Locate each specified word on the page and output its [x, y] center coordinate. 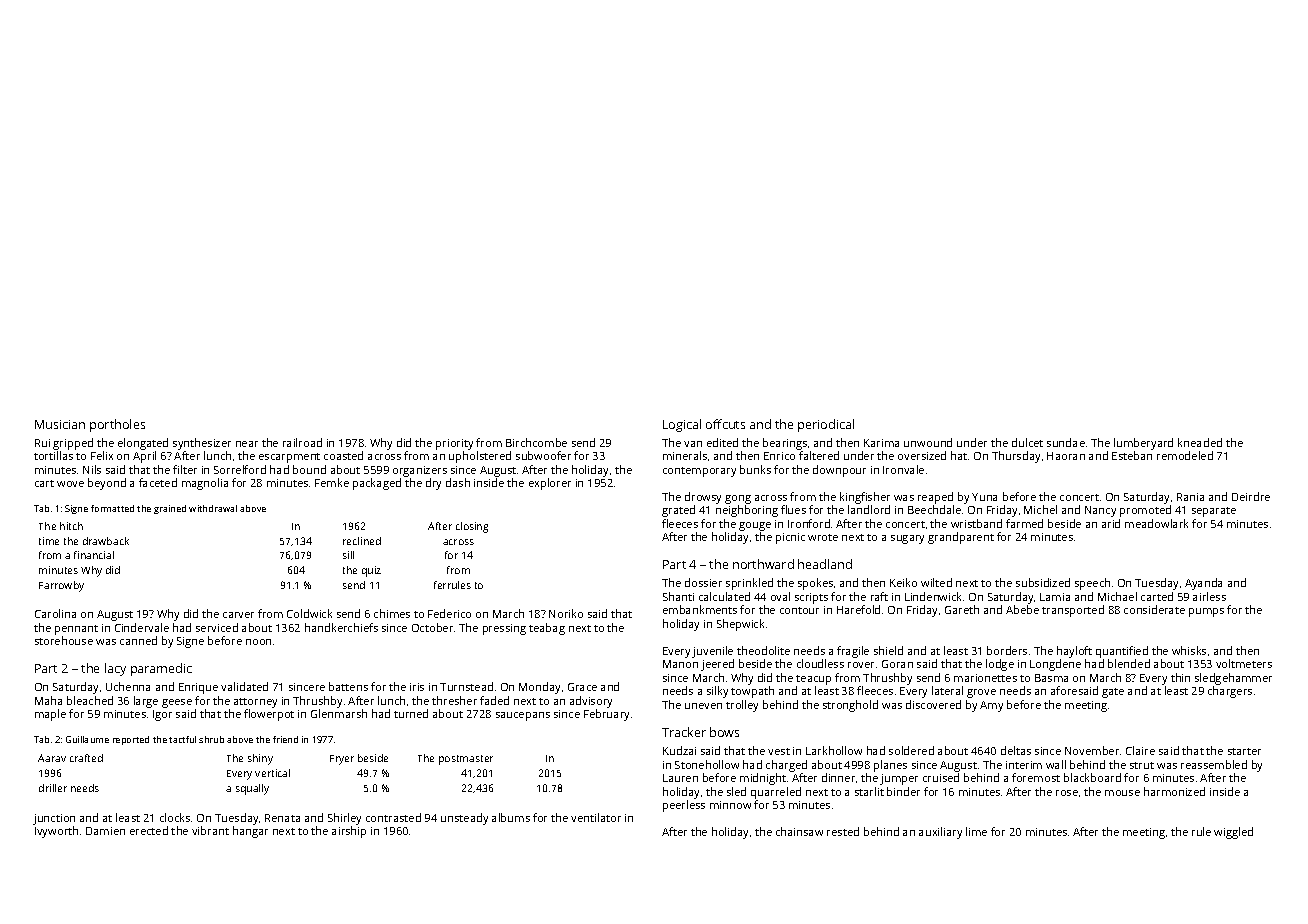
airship [349, 832]
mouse [1122, 793]
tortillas [53, 455]
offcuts [725, 424]
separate [1214, 512]
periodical [826, 425]
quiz [371, 571]
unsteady [464, 819]
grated [678, 511]
